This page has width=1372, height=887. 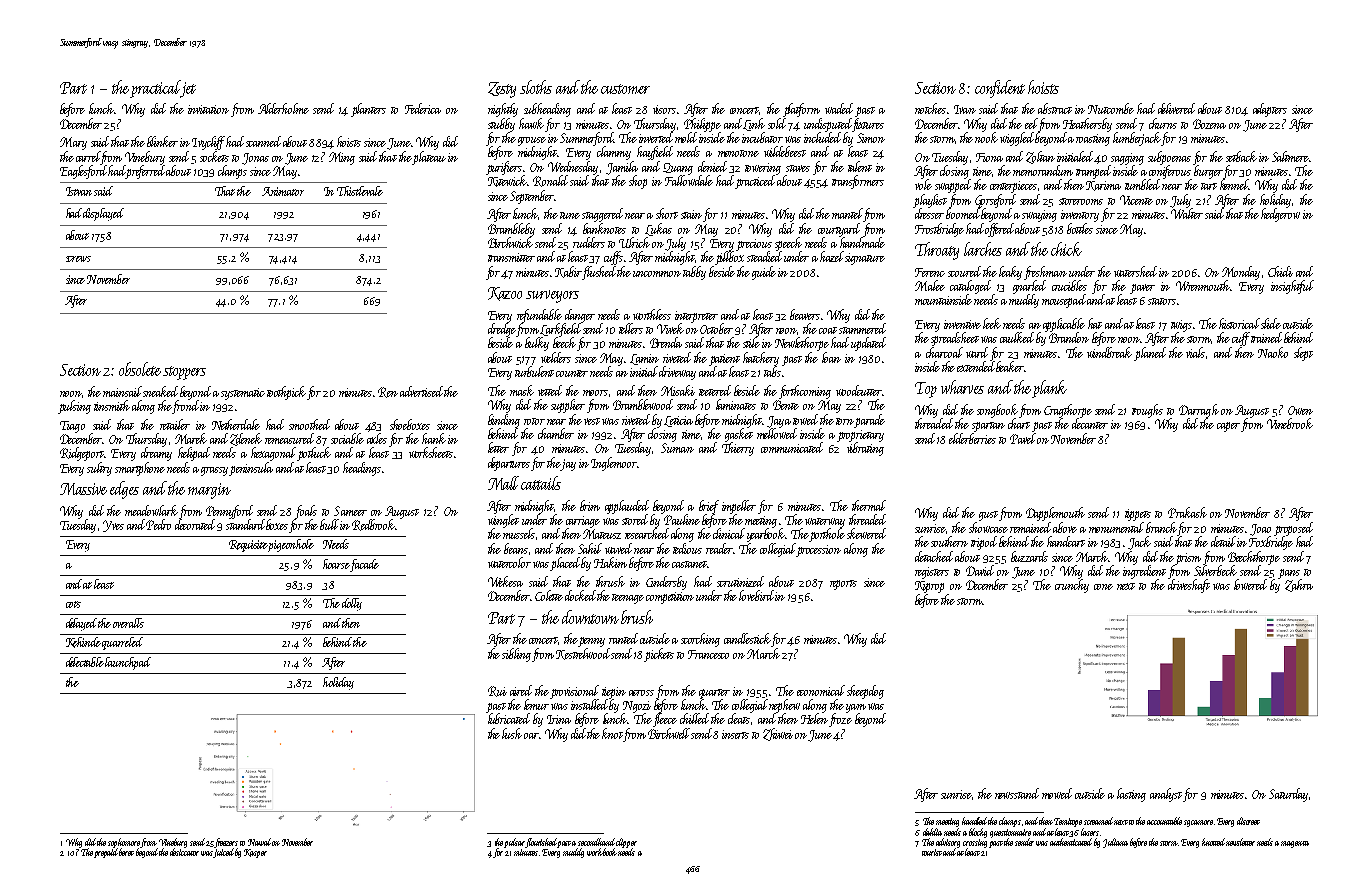 I want to click on practical, so click(x=155, y=89).
